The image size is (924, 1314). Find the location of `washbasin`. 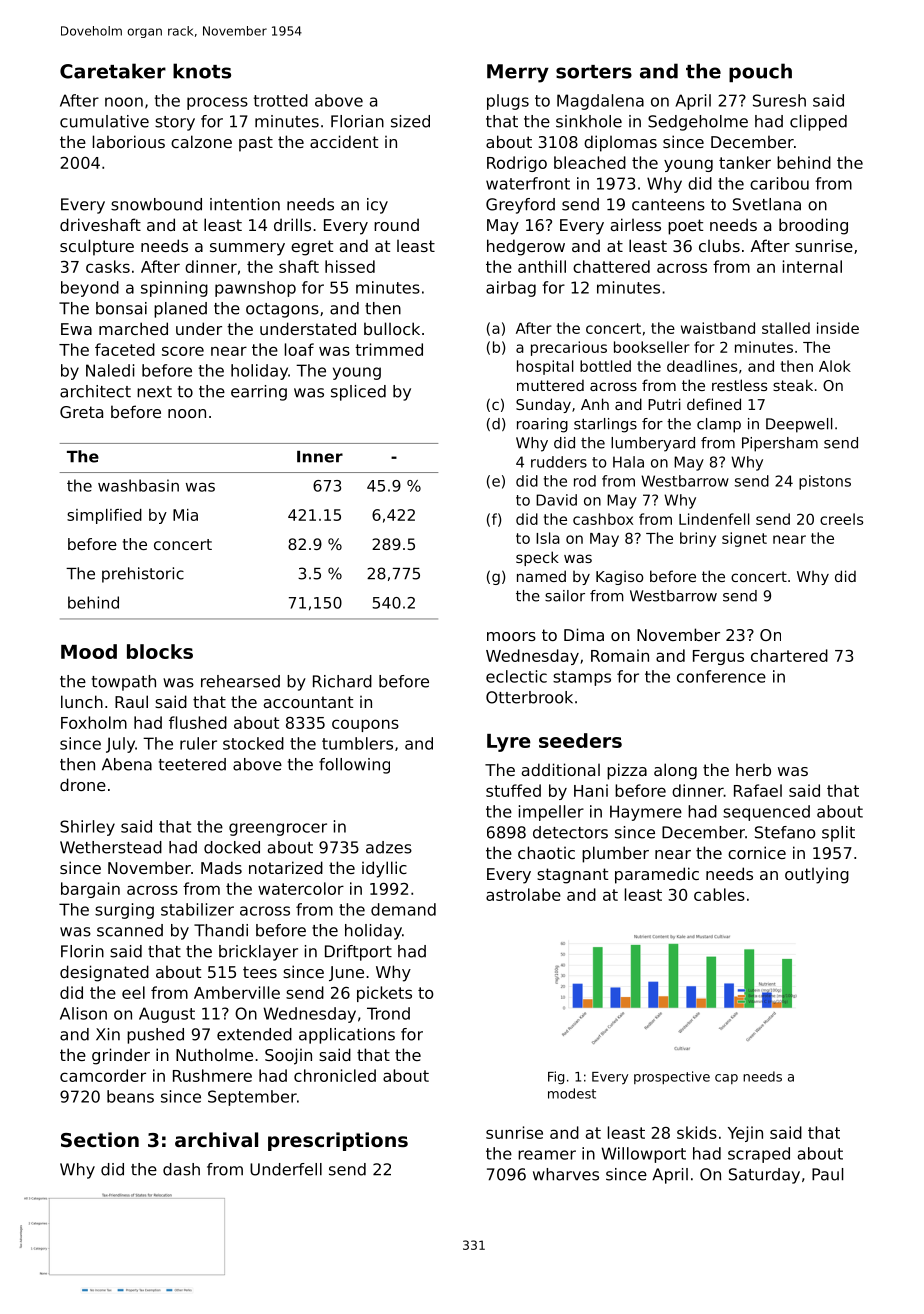

washbasin is located at coordinates (138, 485).
